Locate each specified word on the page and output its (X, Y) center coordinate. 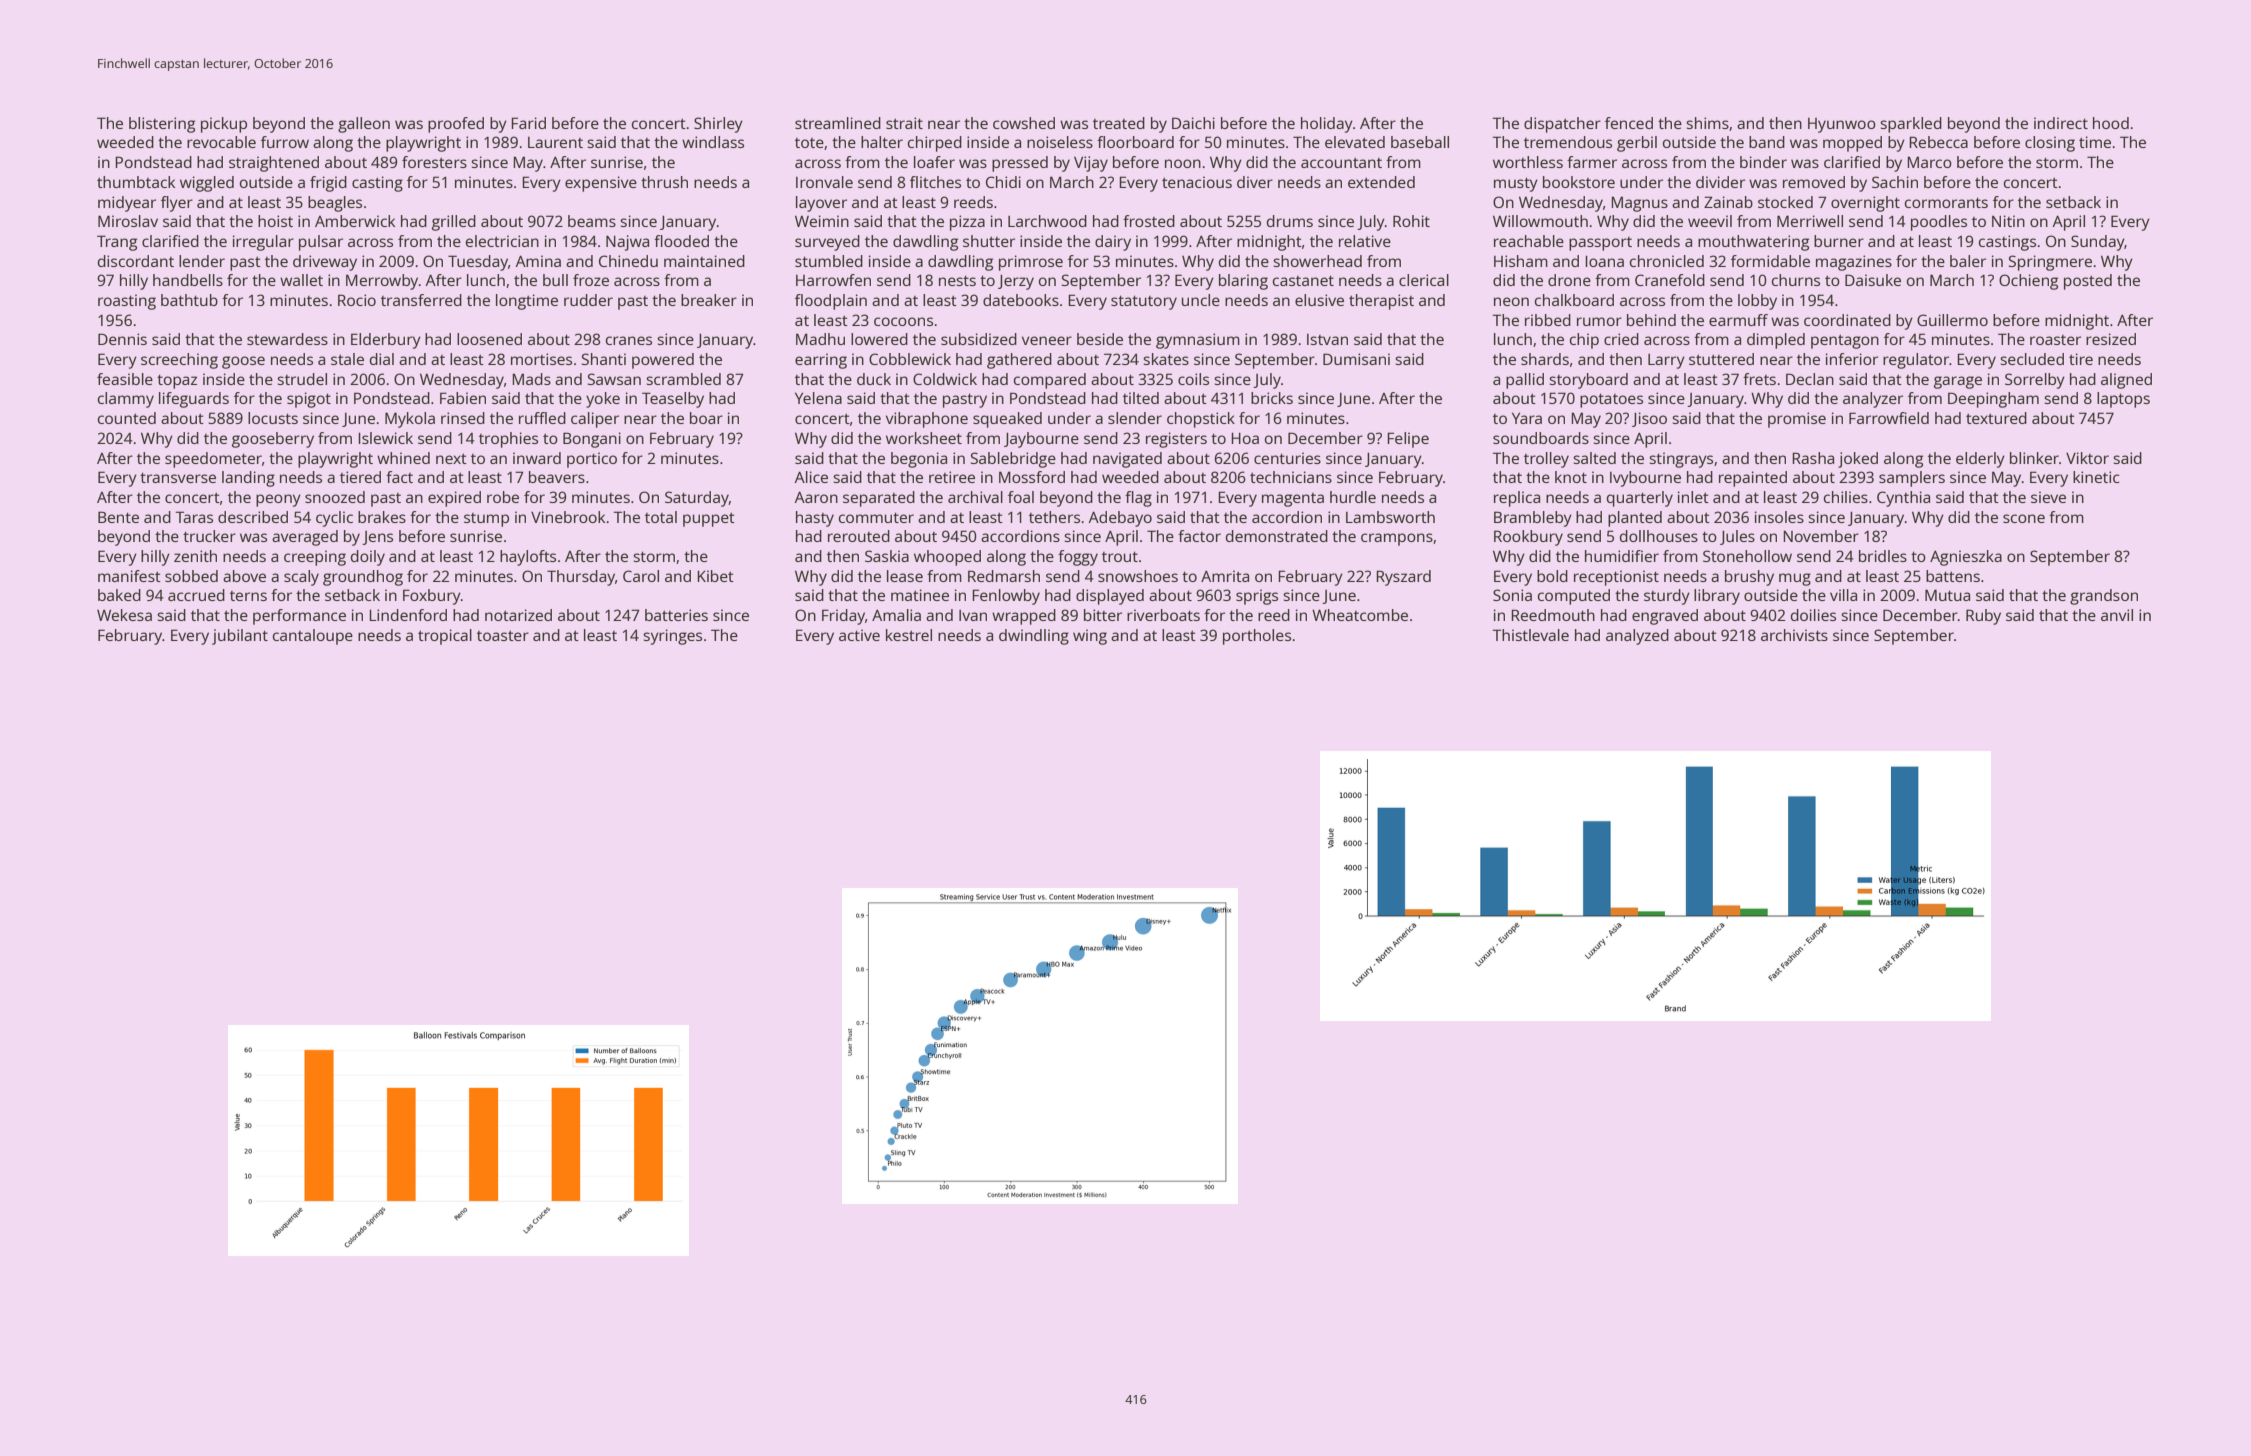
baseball (1420, 142)
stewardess (287, 339)
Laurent (555, 142)
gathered (1019, 361)
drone (1569, 280)
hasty (815, 519)
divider (1720, 182)
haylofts (528, 558)
